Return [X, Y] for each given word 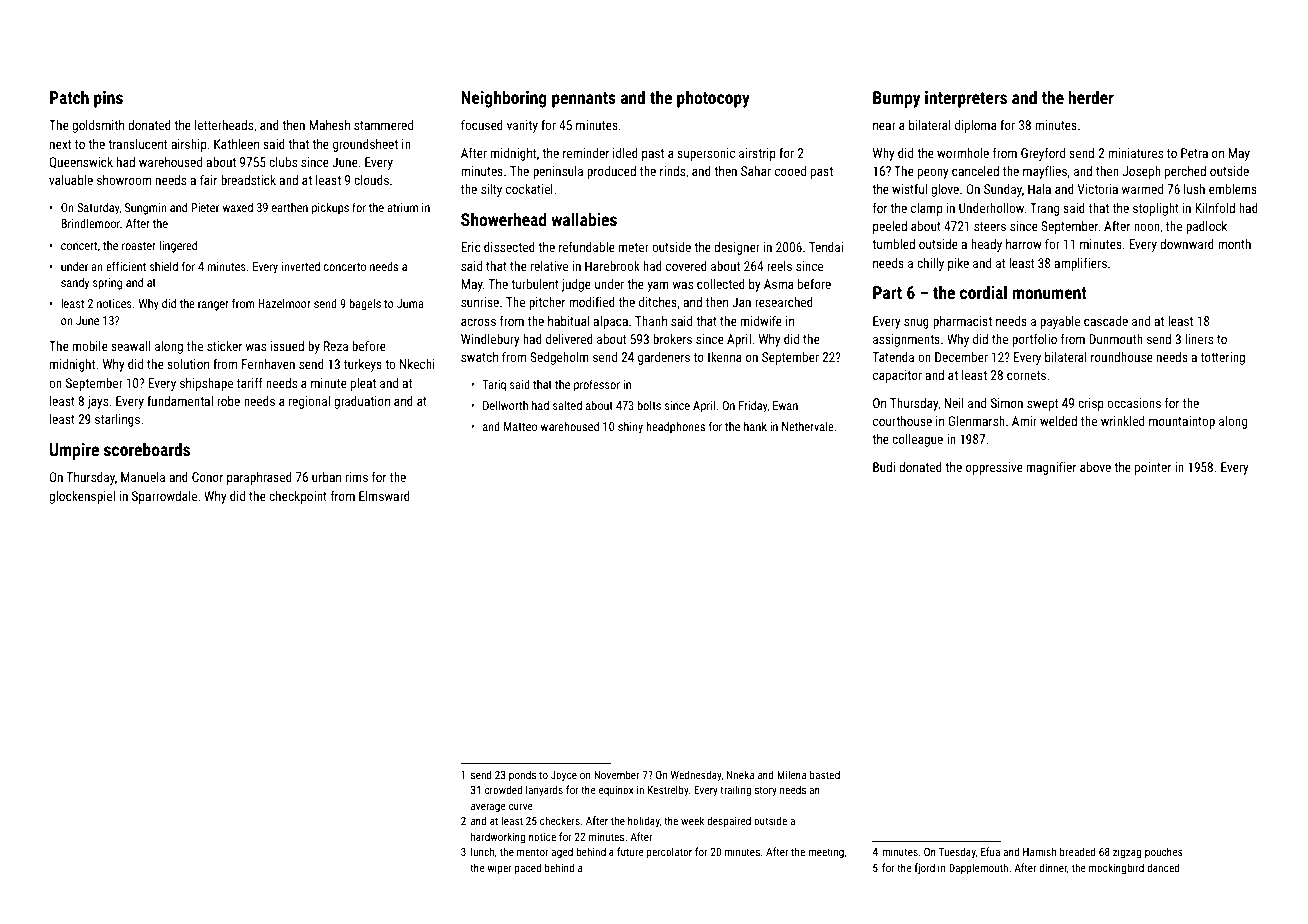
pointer [1153, 468]
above [1095, 467]
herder [1091, 97]
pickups [330, 209]
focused [482, 125]
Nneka [740, 774]
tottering [1223, 358]
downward [1187, 244]
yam [658, 286]
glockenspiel [82, 497]
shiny [630, 428]
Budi [884, 467]
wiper [499, 869]
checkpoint [298, 497]
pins [108, 99]
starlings [117, 420]
